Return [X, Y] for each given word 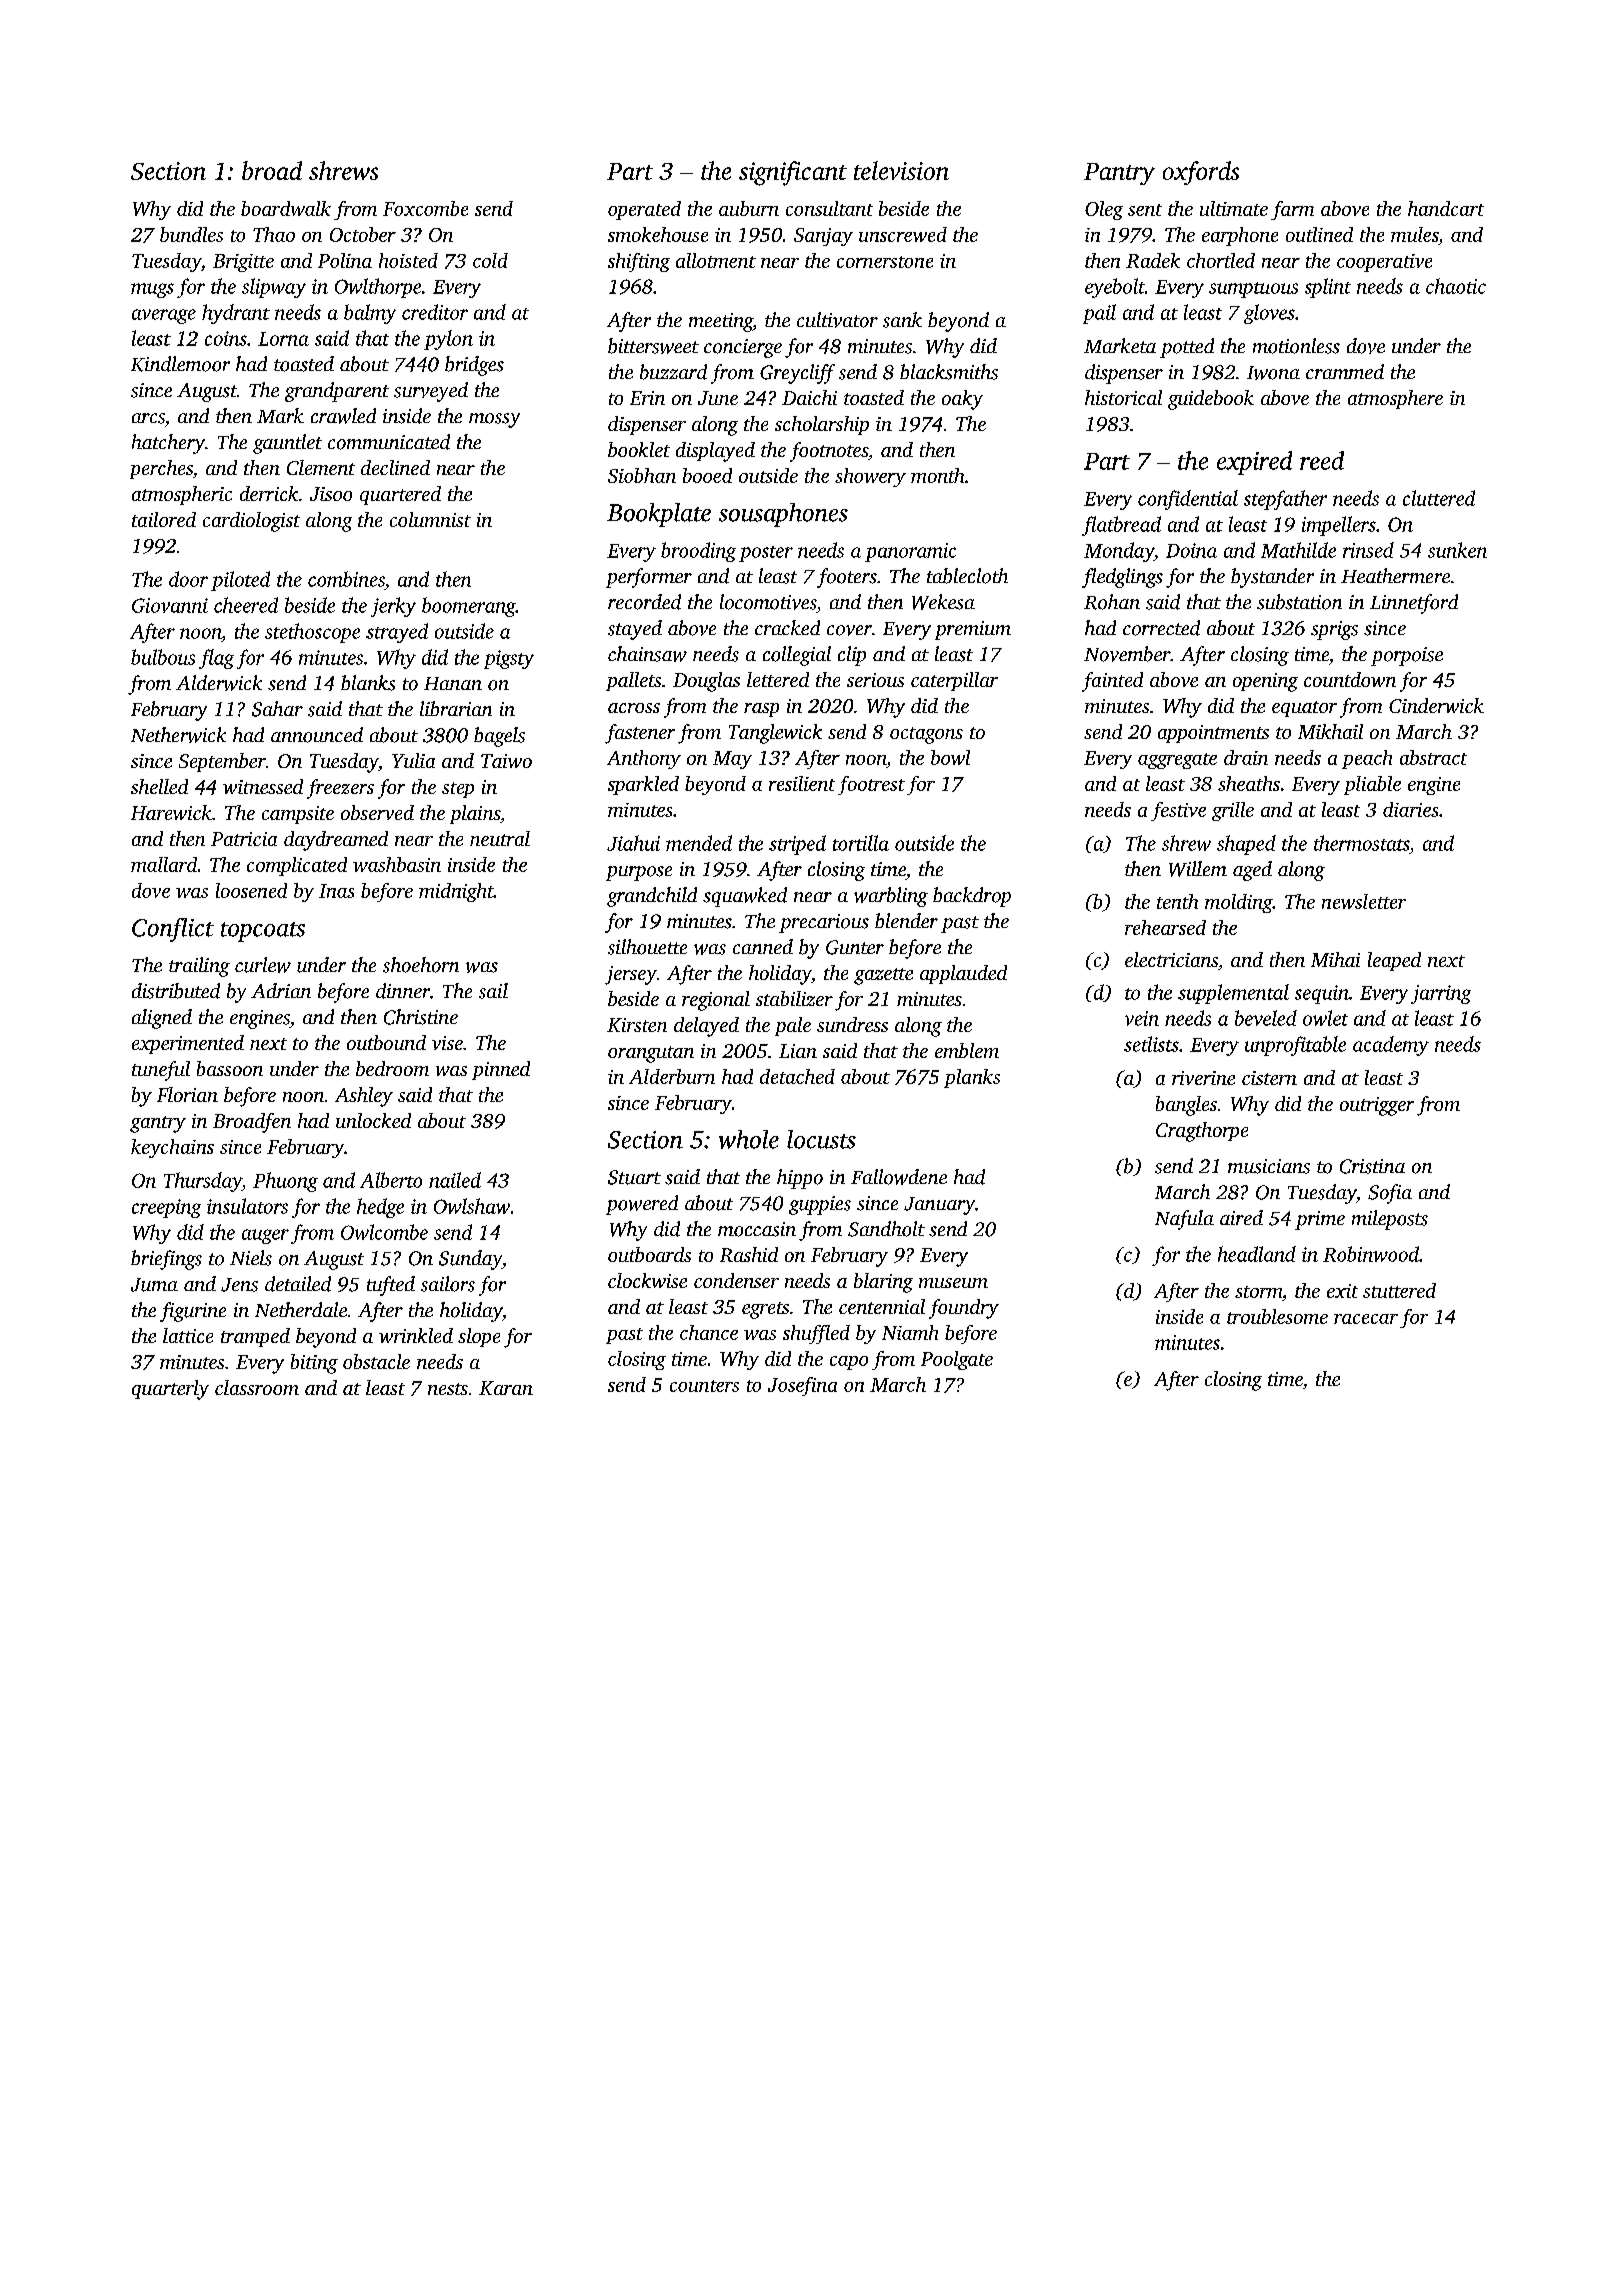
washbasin [397, 864]
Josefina [802, 1386]
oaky [962, 400]
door [188, 579]
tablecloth [967, 576]
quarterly [170, 1390]
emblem [967, 1050]
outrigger [1377, 1106]
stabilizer [794, 998]
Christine [421, 1017]
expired [1254, 463]
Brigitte [243, 263]
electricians [1171, 959]
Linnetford [1414, 604]
